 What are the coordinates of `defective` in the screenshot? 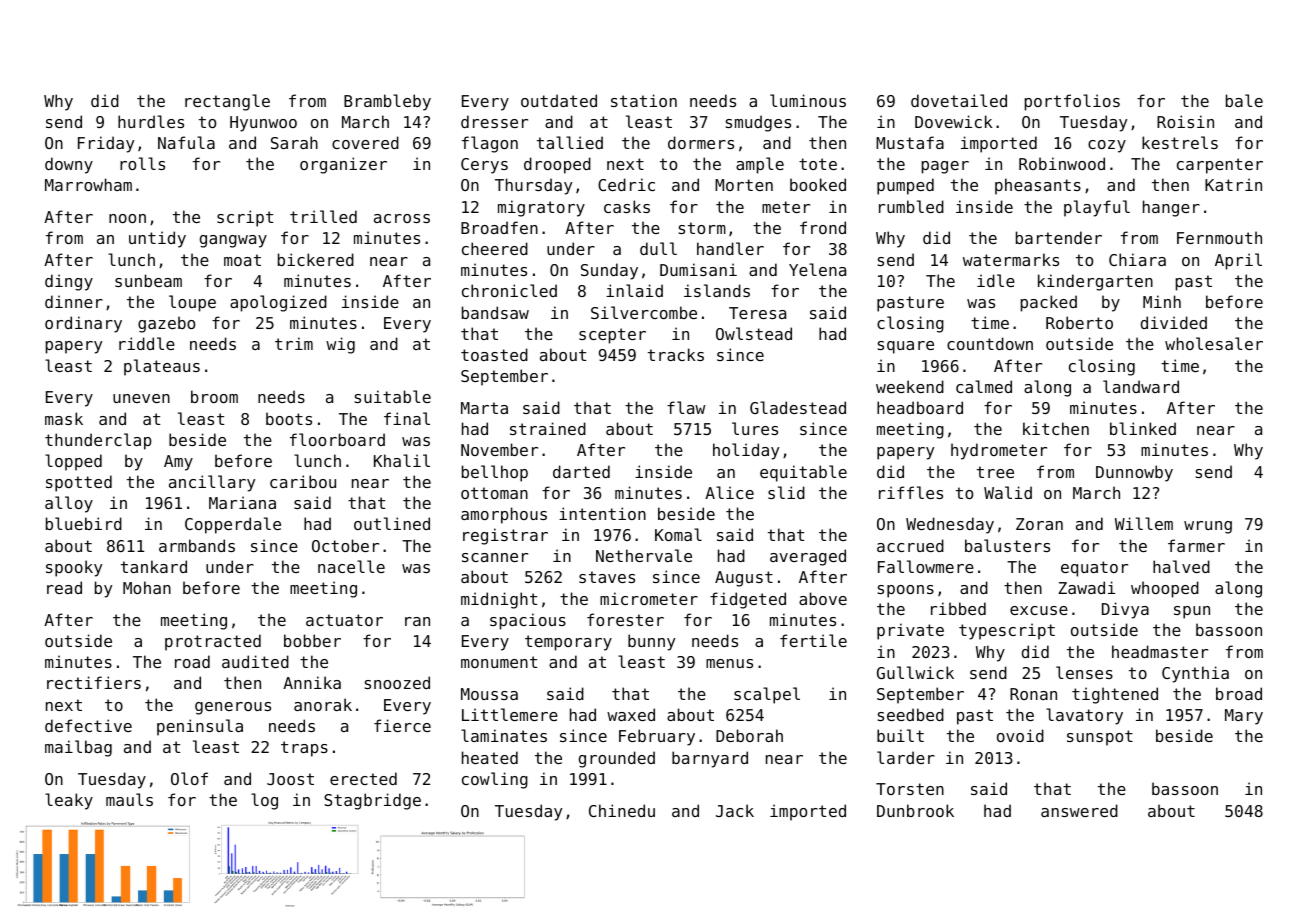 It's located at (88, 725).
